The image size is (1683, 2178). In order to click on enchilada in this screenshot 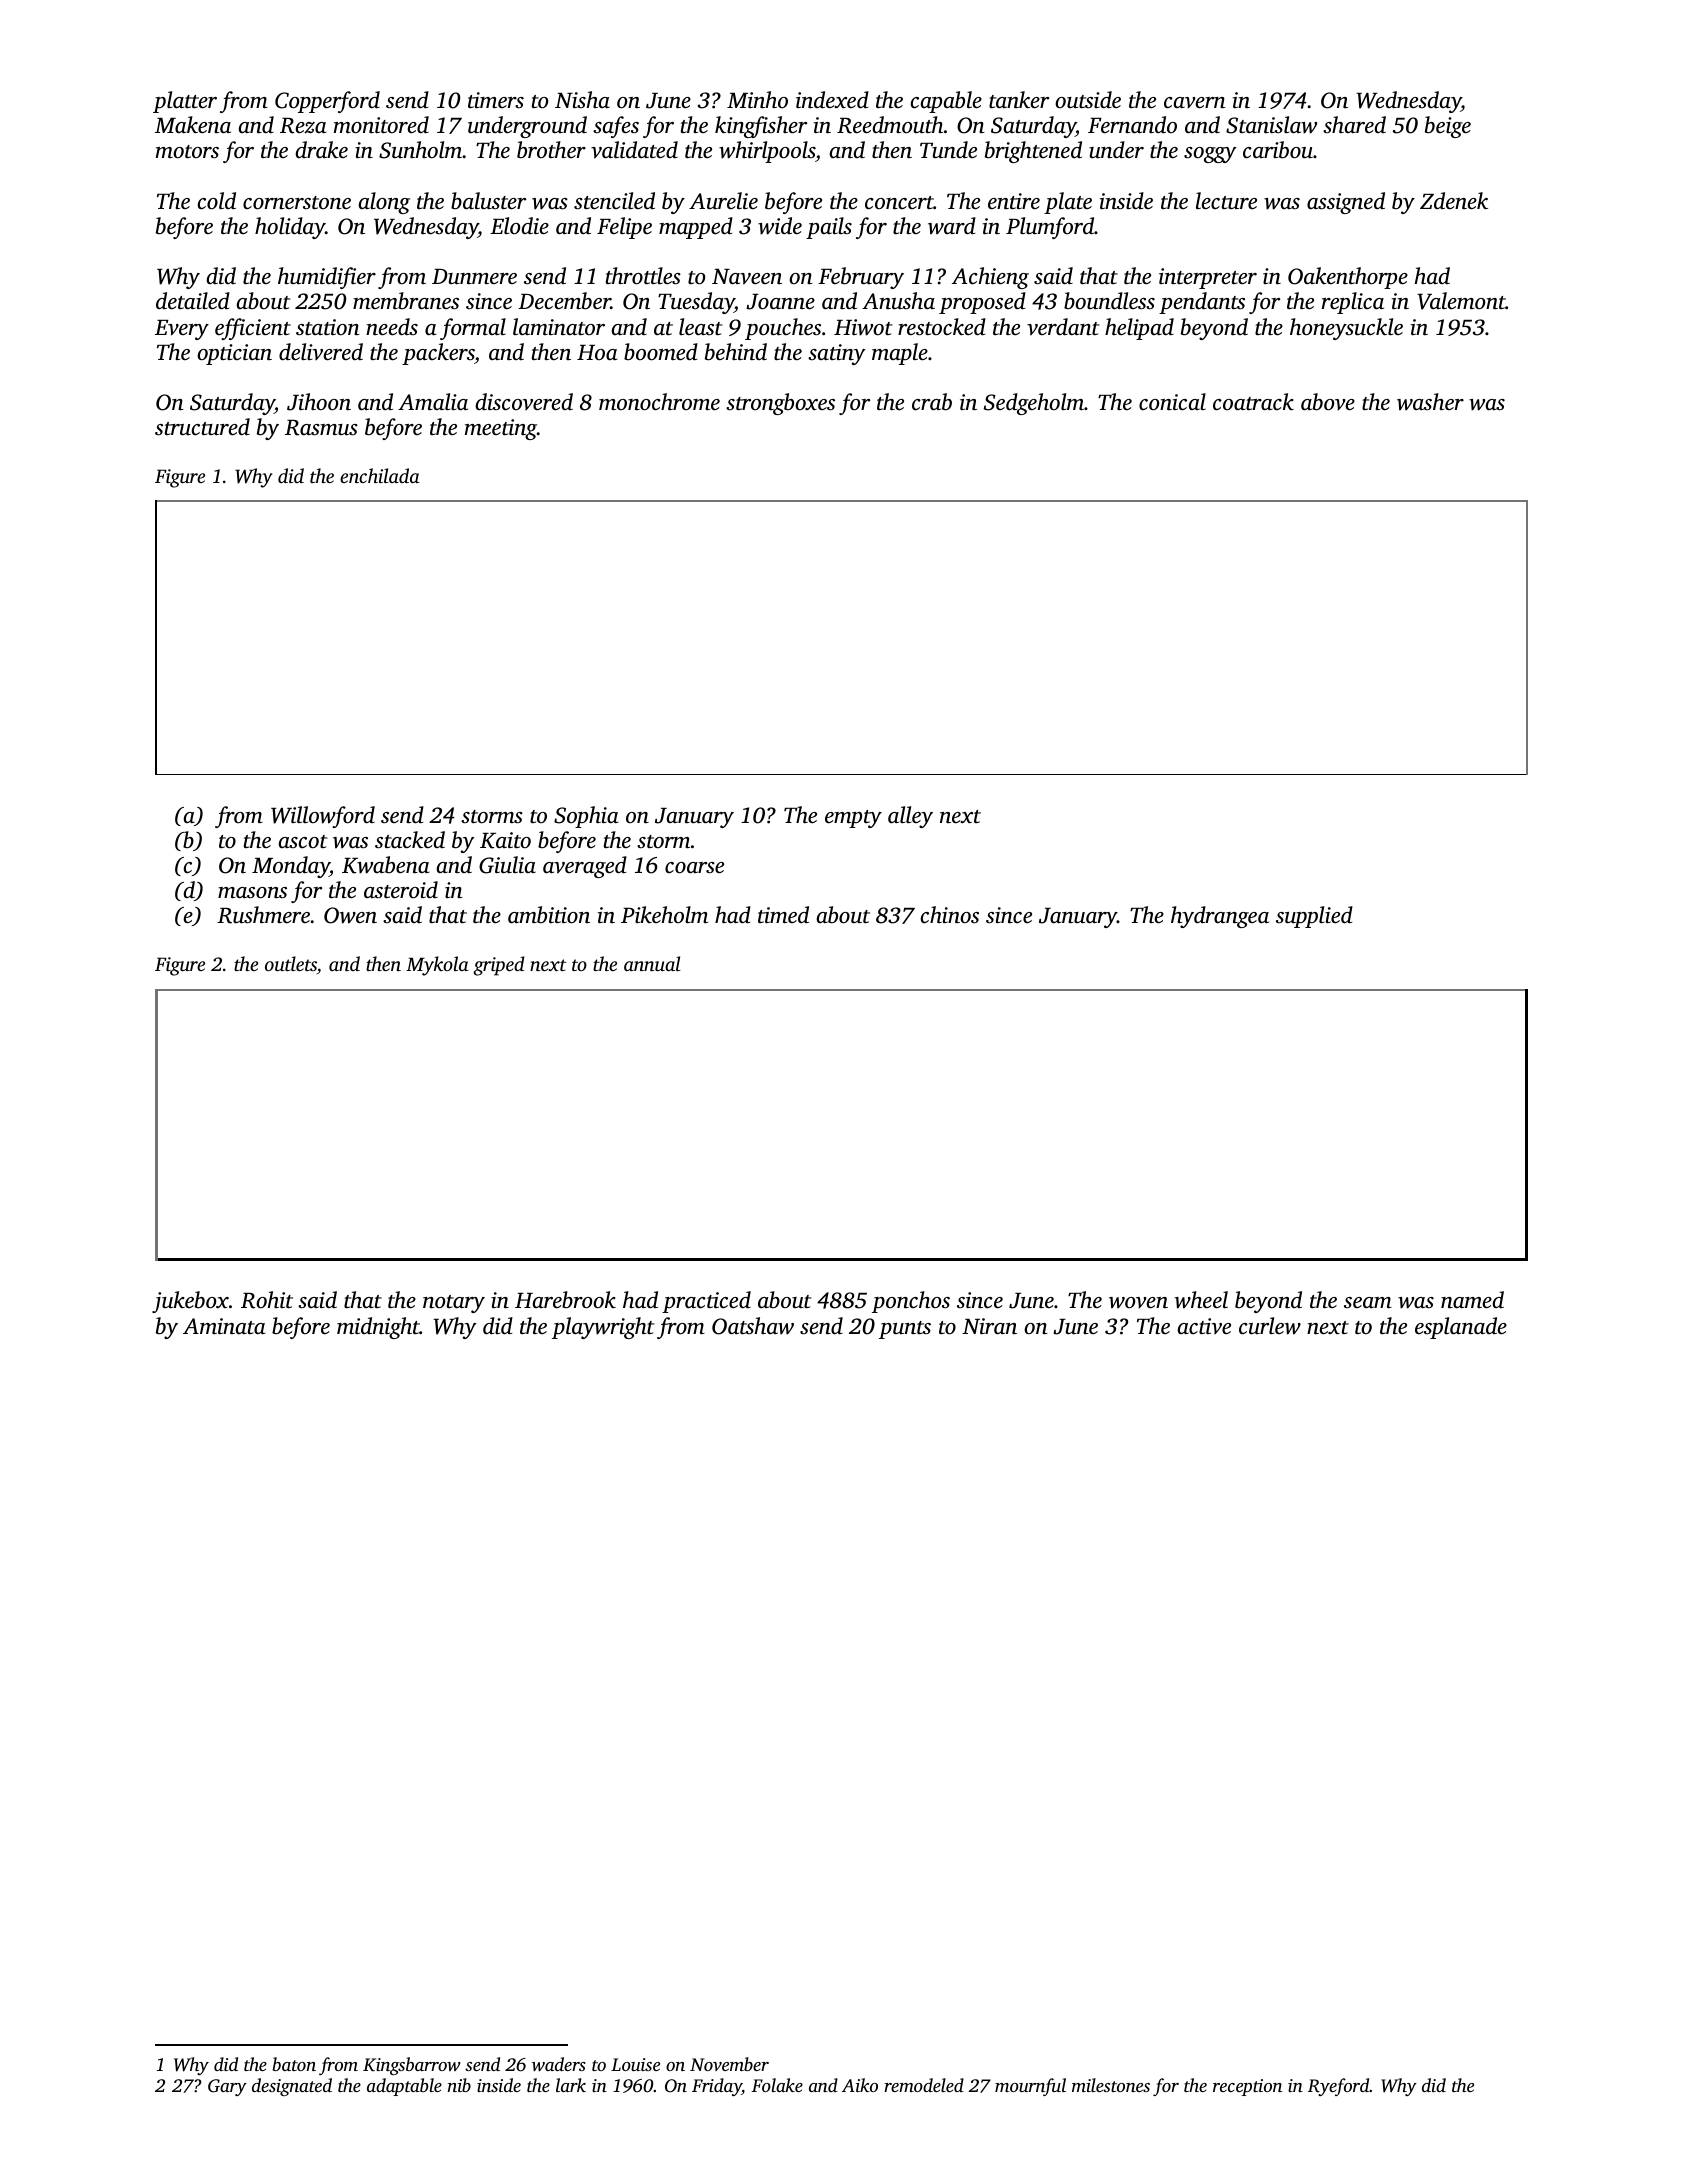, I will do `click(380, 475)`.
